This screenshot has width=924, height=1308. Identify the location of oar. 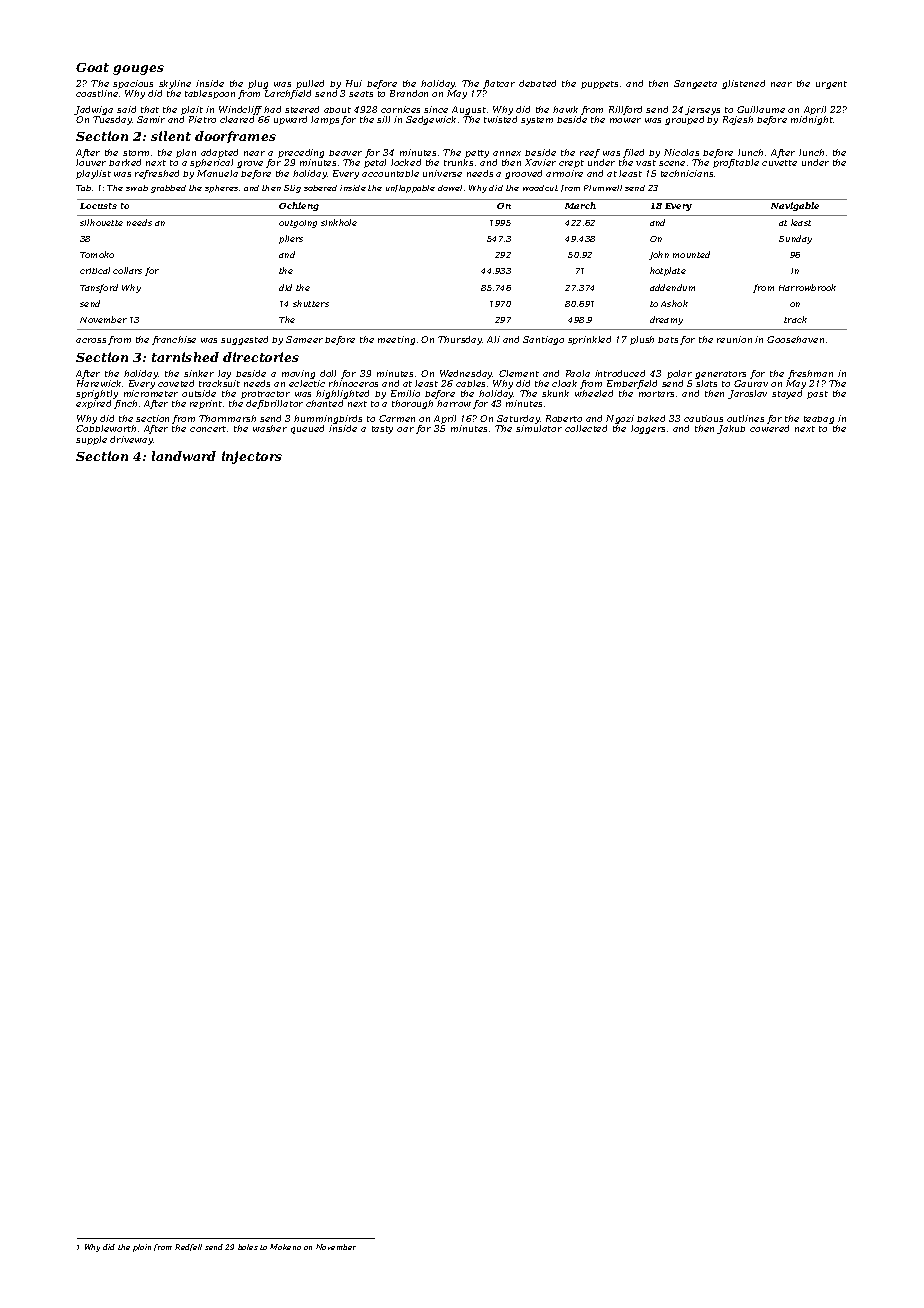
(405, 429).
